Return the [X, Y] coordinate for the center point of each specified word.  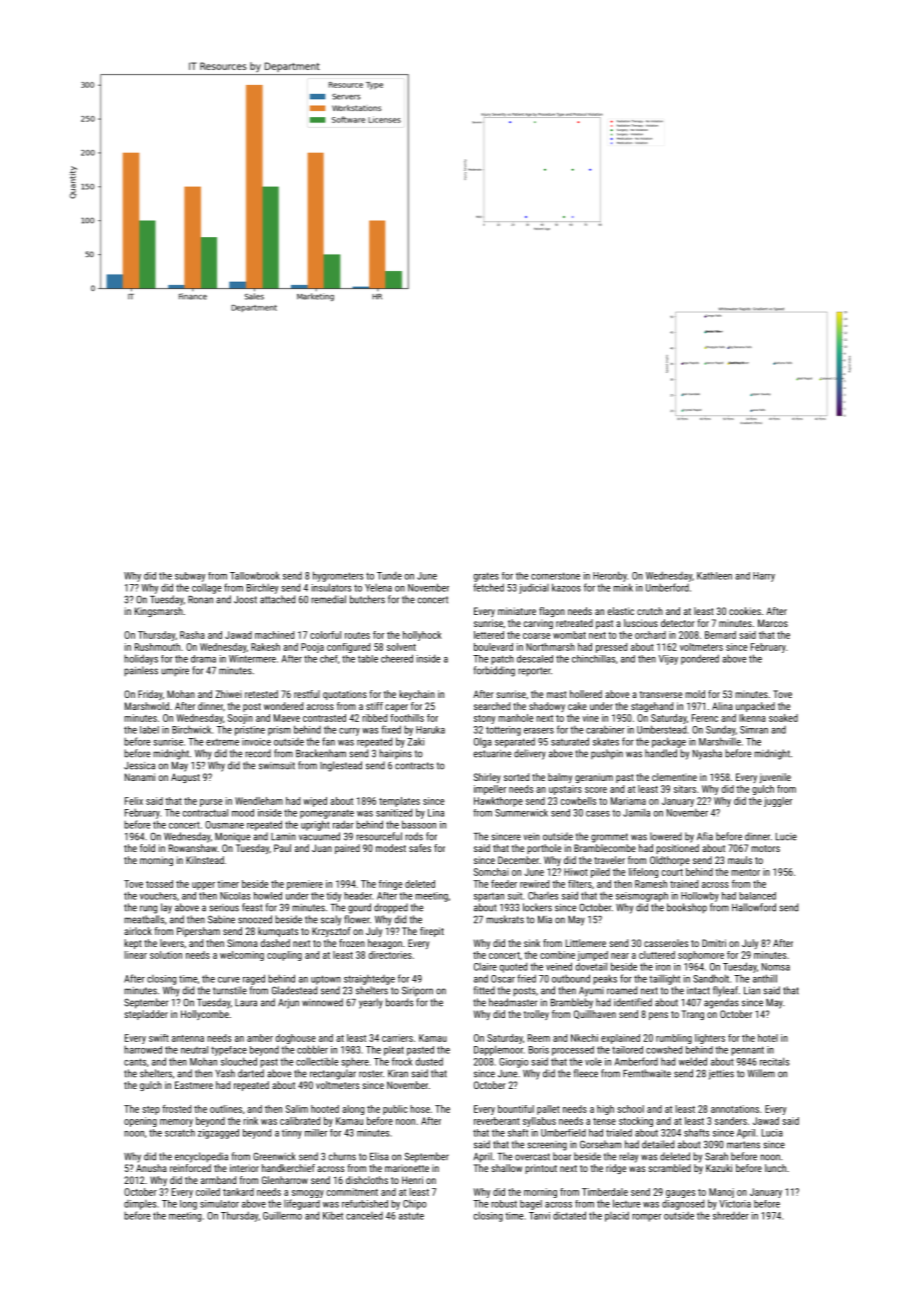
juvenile [775, 778]
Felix [134, 801]
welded [693, 1061]
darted [251, 1073]
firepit [432, 932]
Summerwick [521, 813]
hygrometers [338, 576]
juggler [778, 802]
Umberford [667, 587]
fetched [488, 587]
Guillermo [282, 1215]
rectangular [333, 1074]
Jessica [139, 766]
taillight [664, 979]
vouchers [158, 896]
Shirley [487, 778]
